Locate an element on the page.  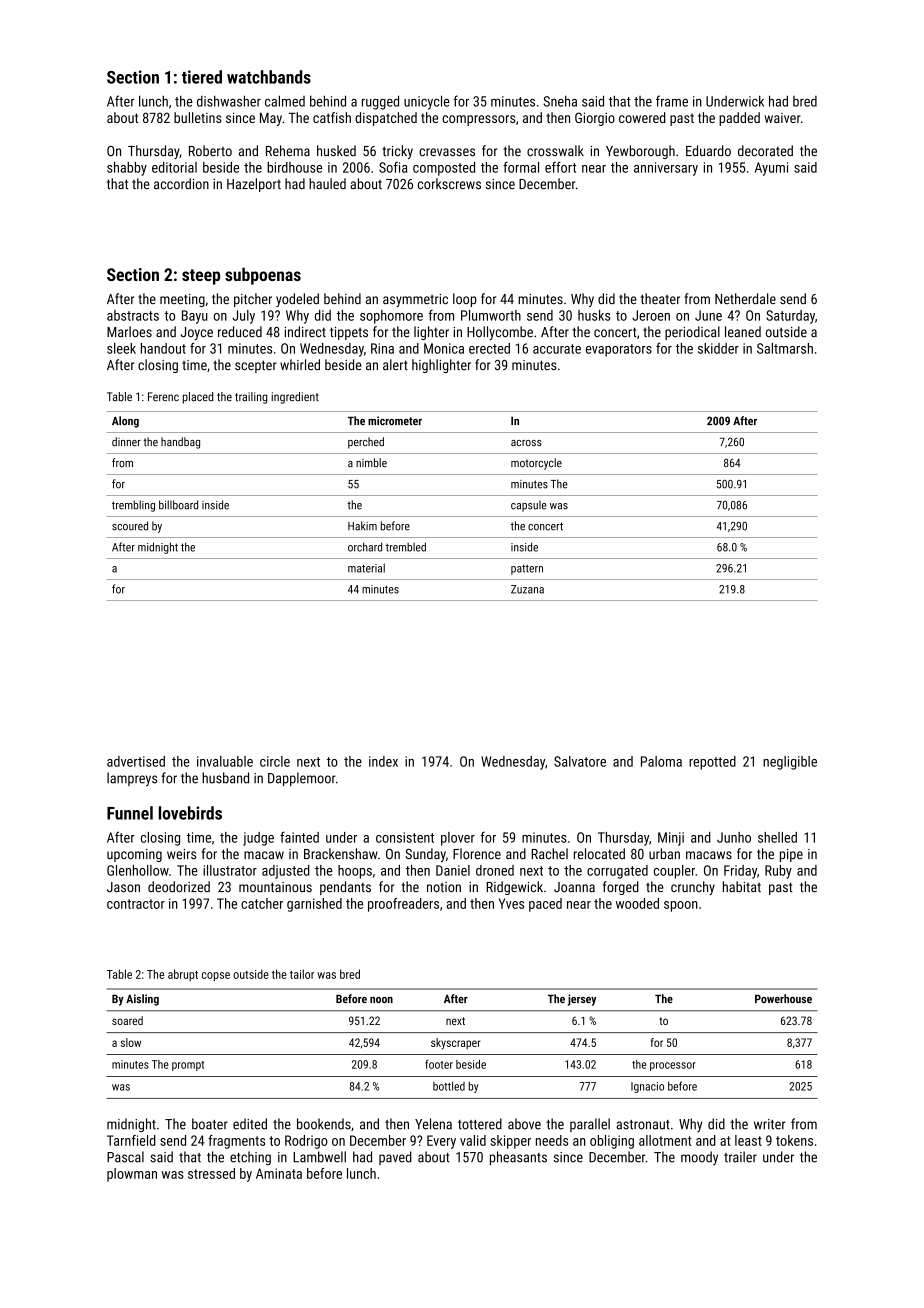
unicycle is located at coordinates (427, 102).
